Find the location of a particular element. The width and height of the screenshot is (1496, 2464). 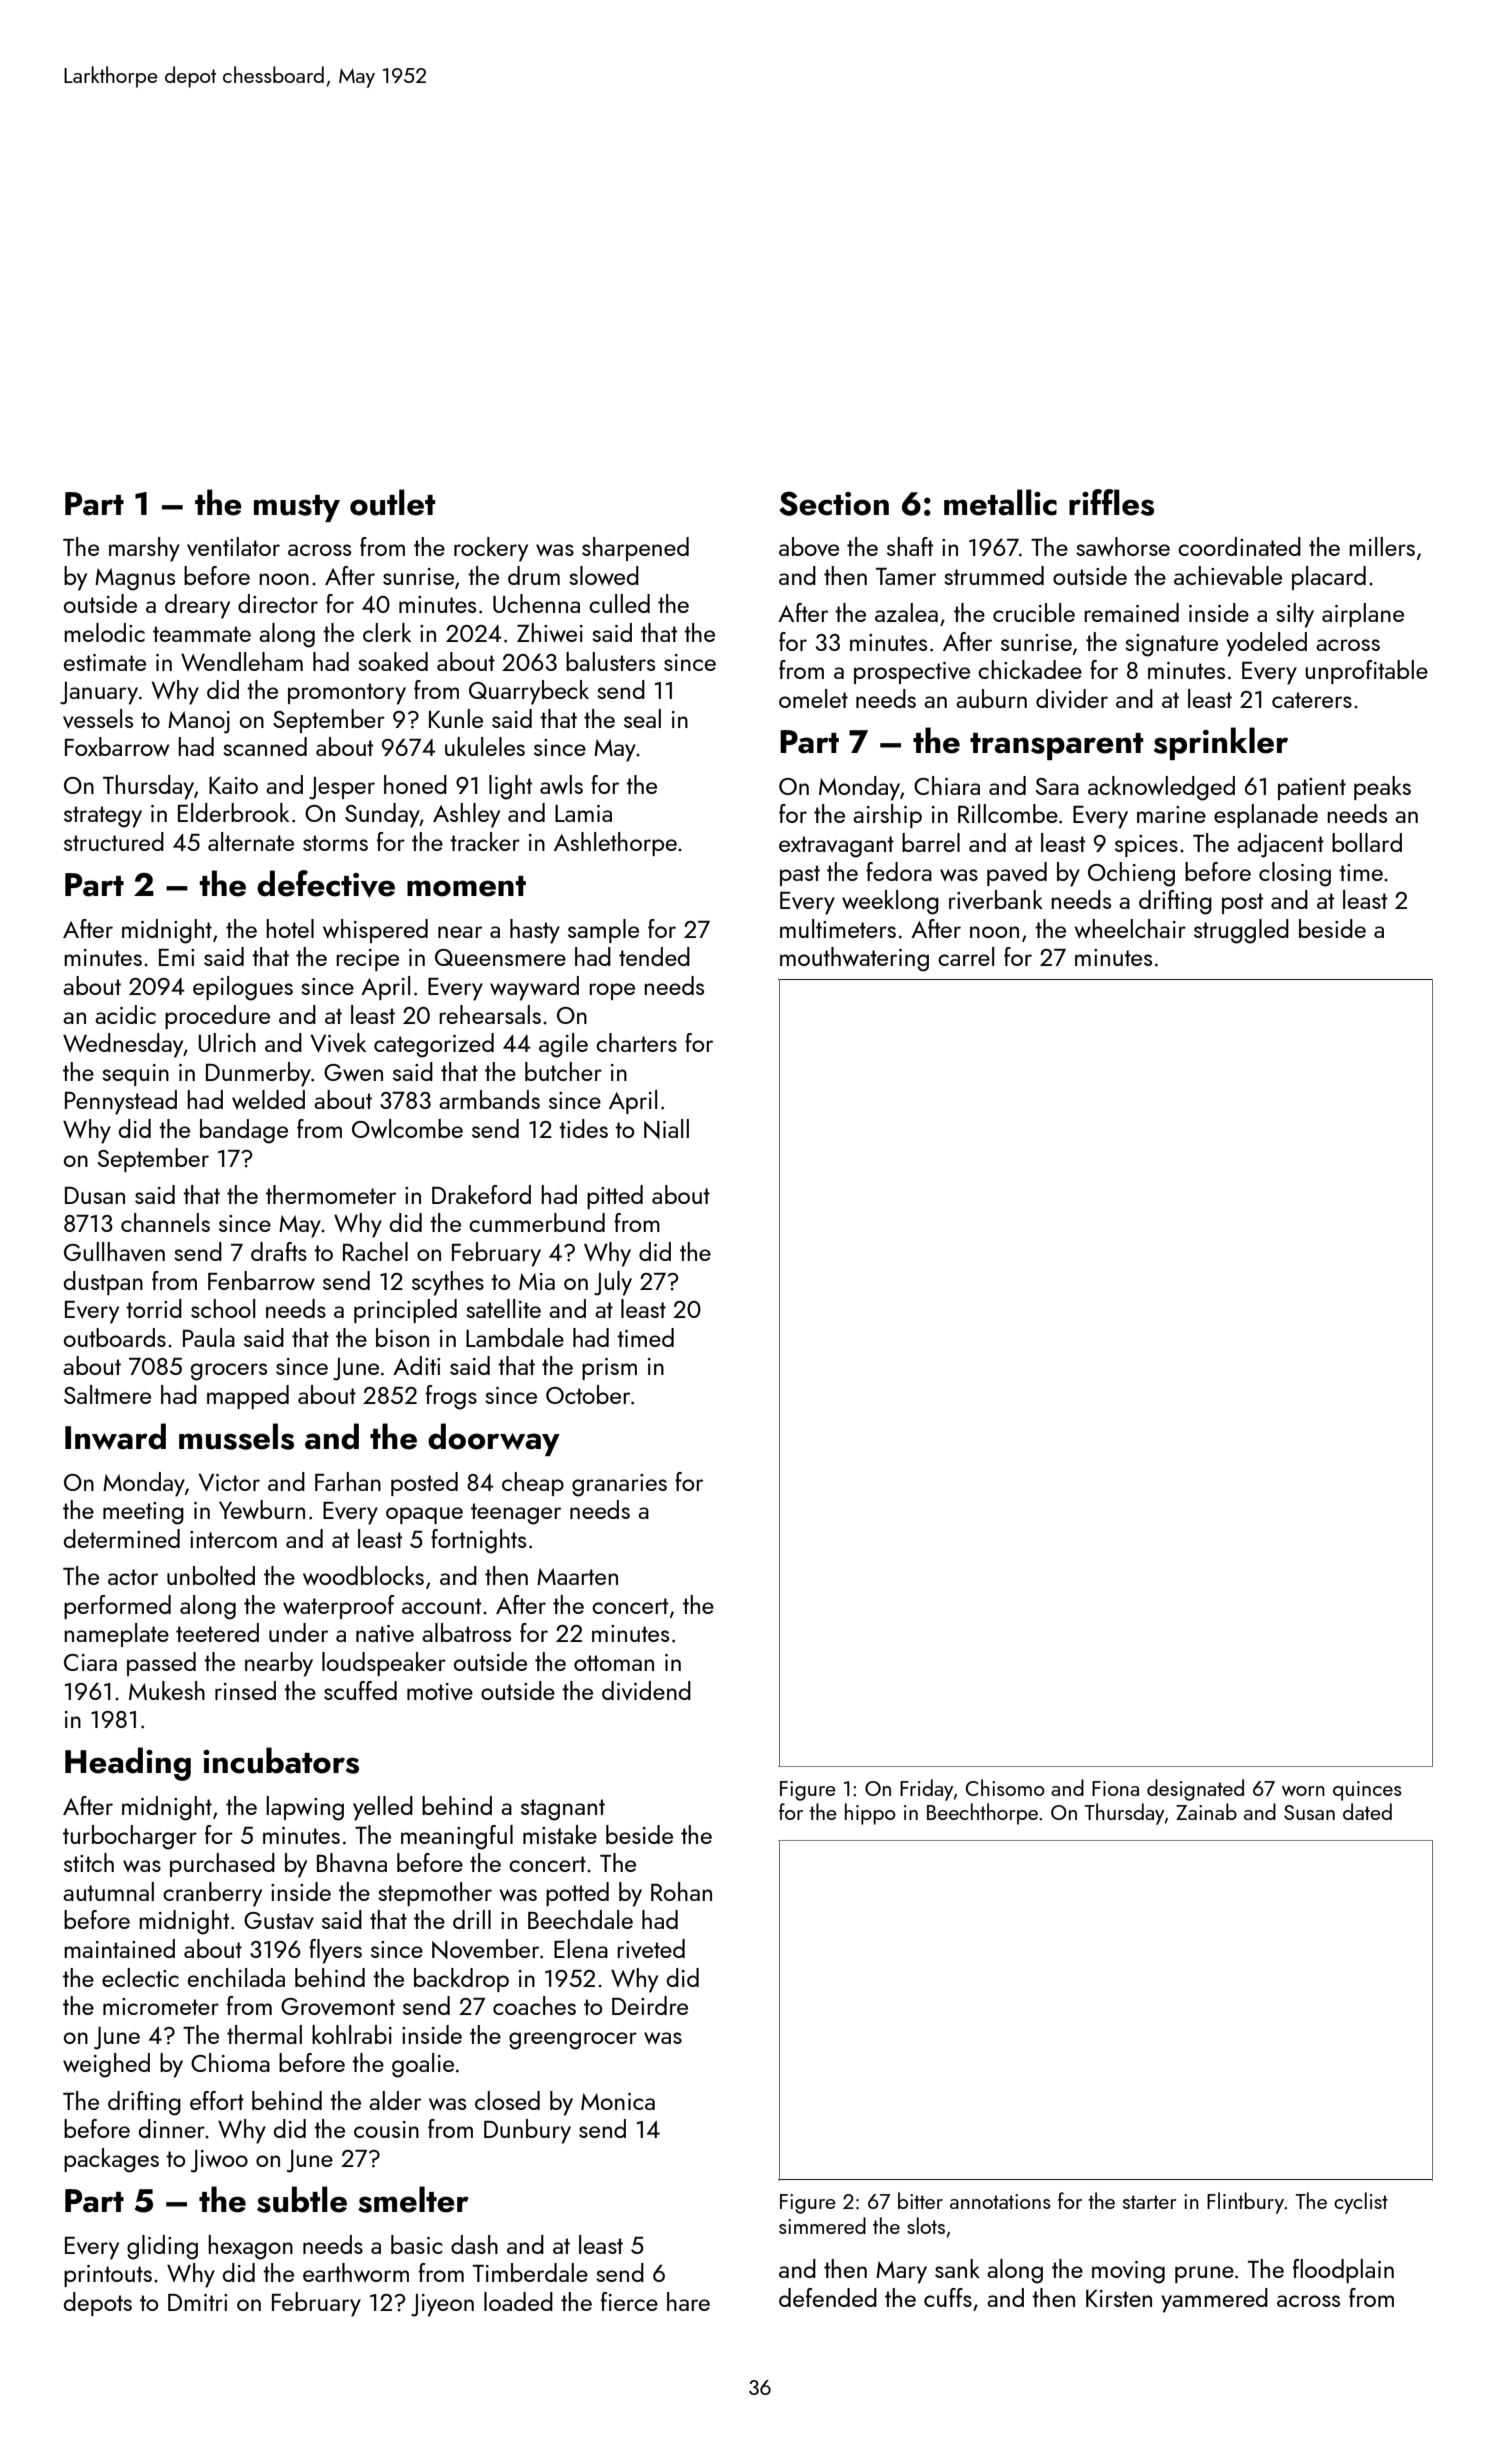

Flintbury is located at coordinates (1246, 2203).
